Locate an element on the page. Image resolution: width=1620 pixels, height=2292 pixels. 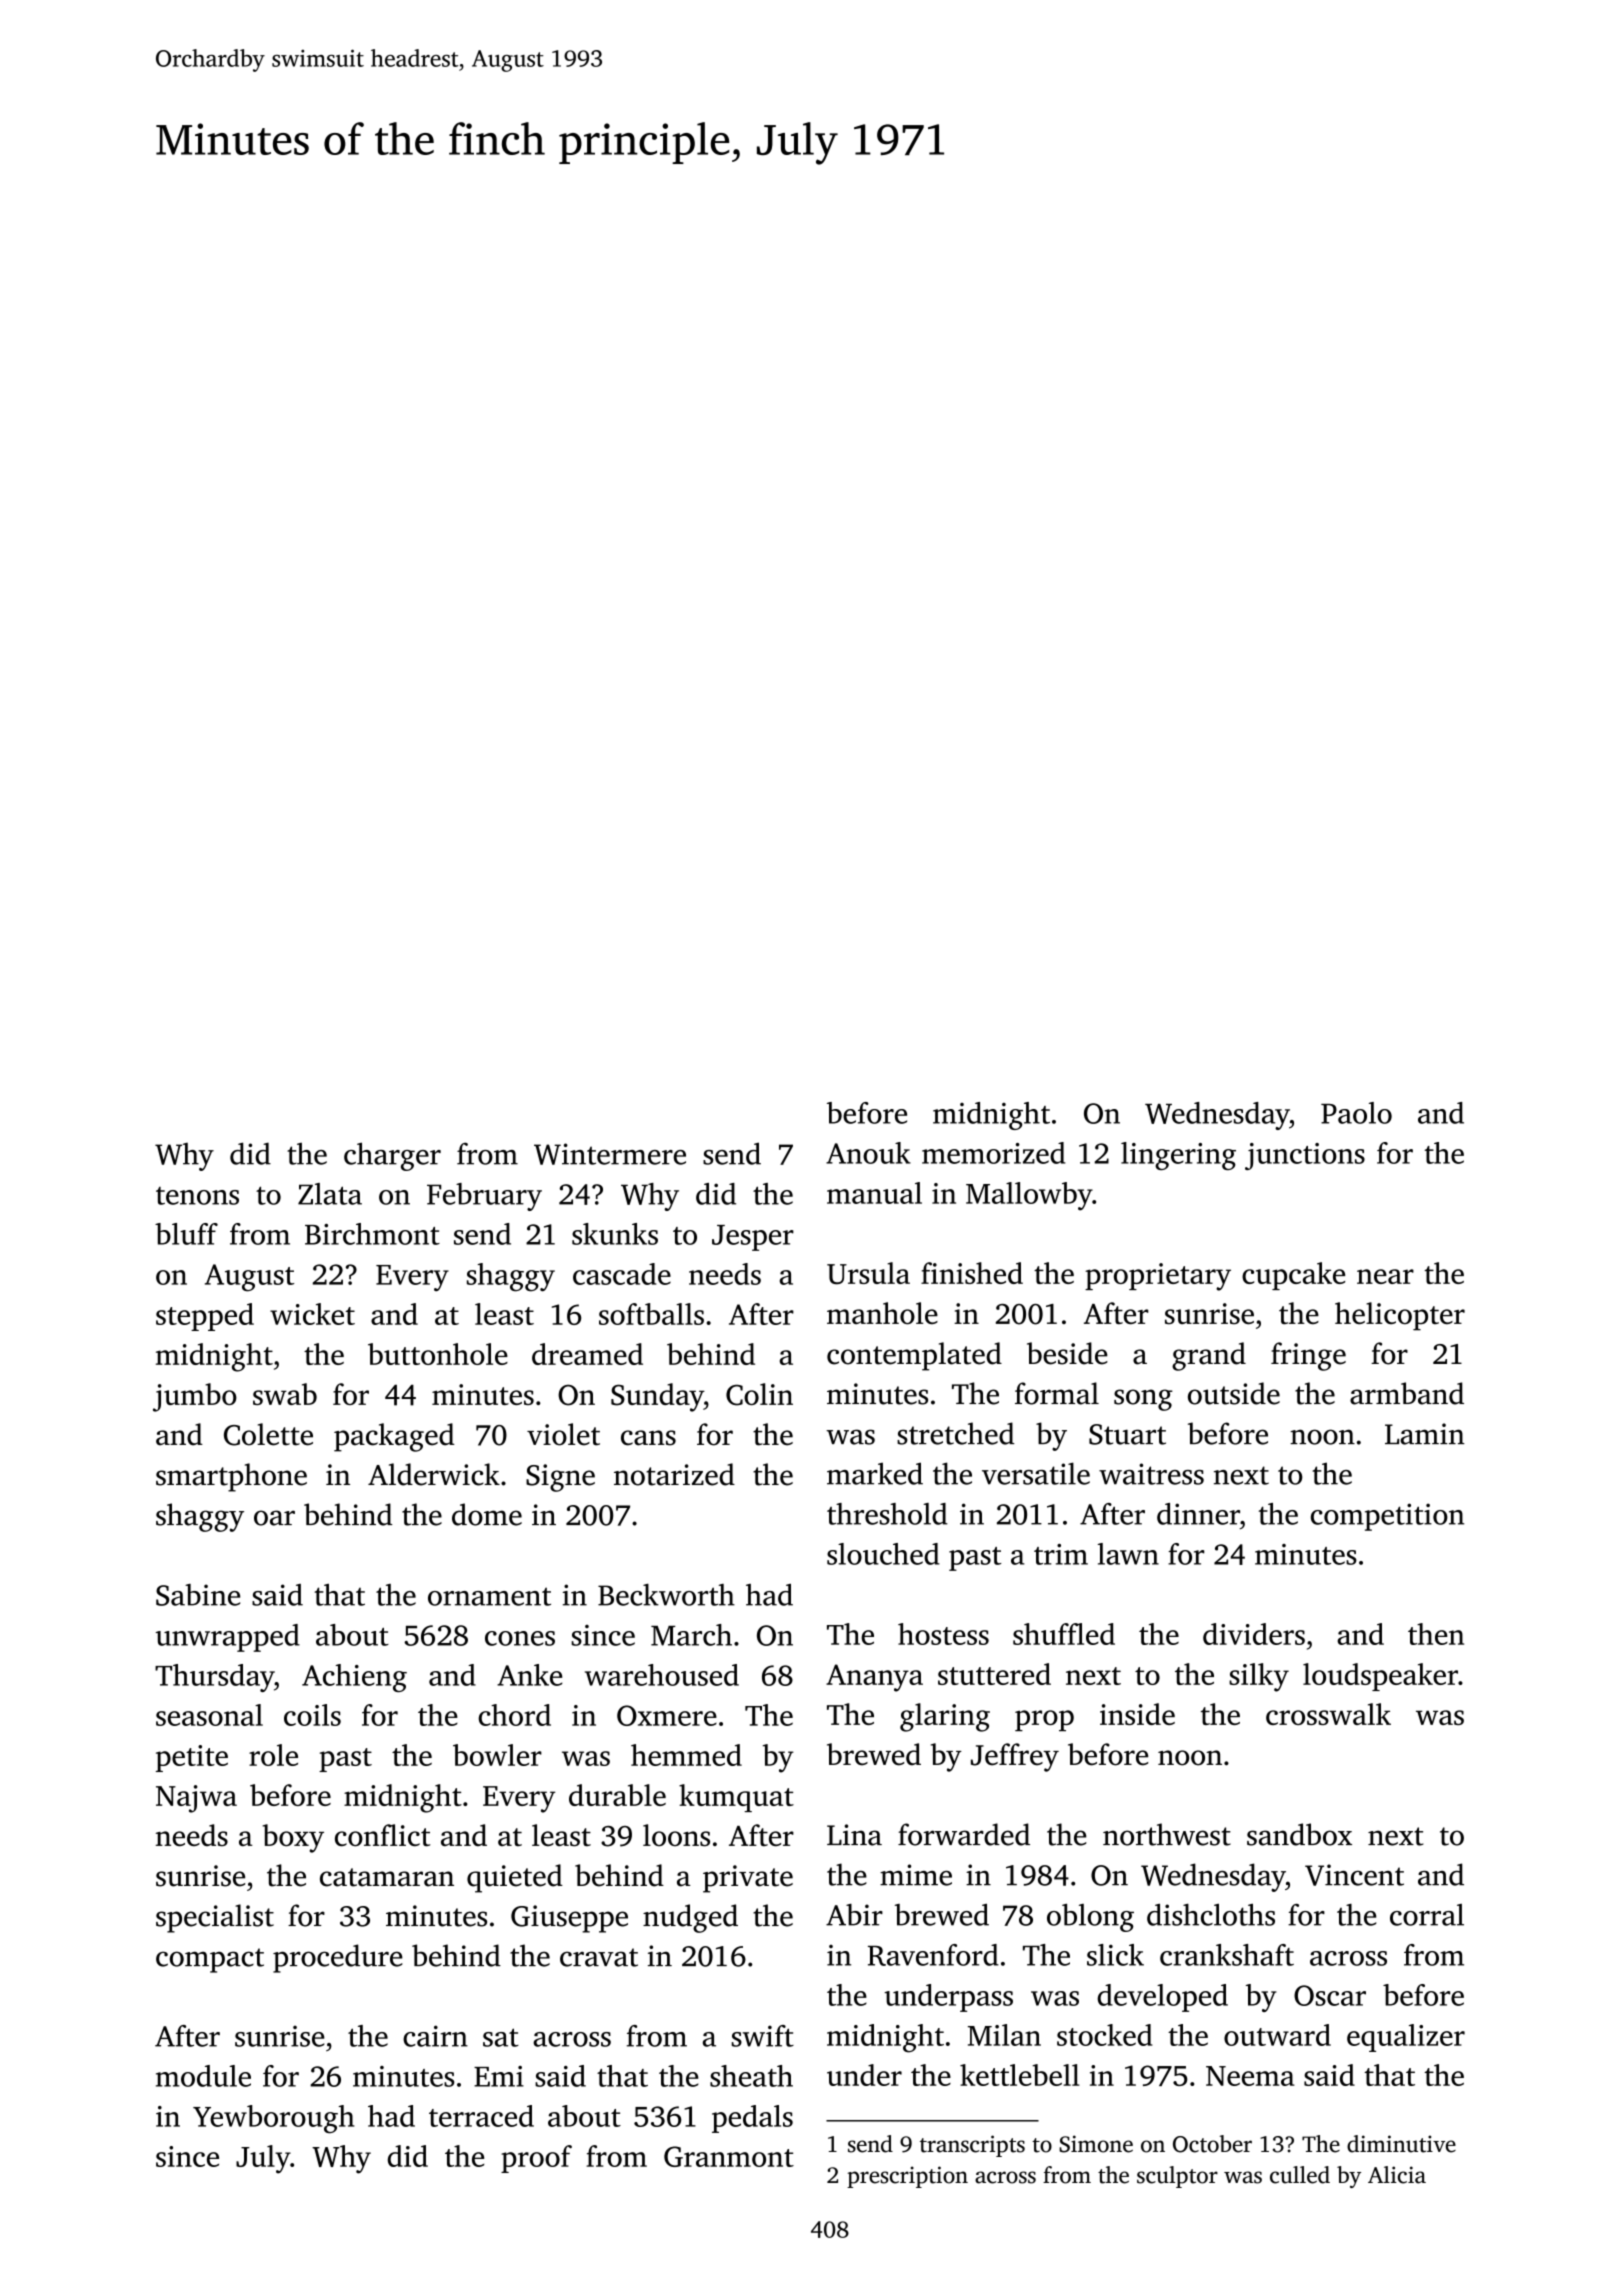
Anouk is located at coordinates (868, 1153).
